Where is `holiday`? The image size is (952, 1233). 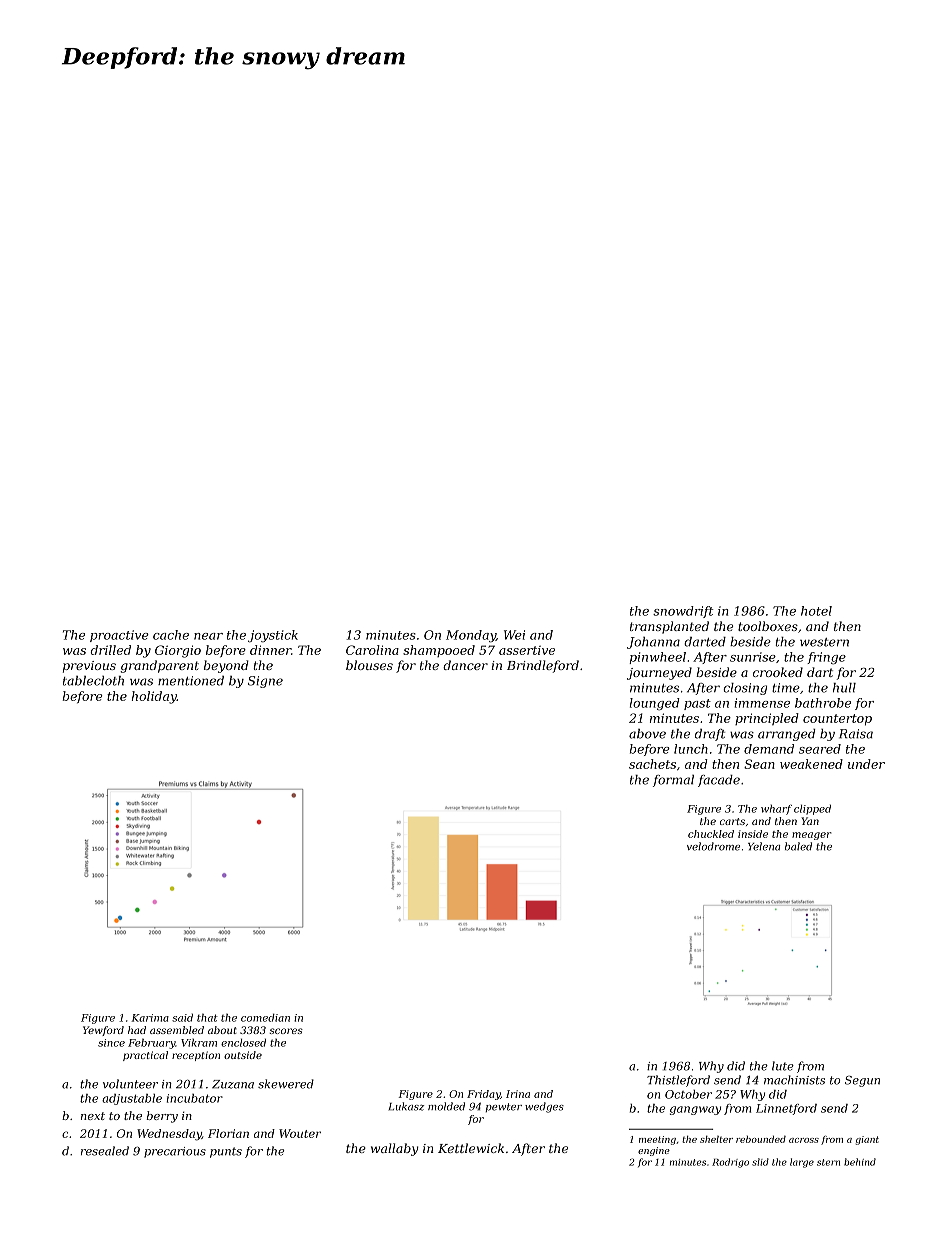
holiday is located at coordinates (154, 697).
